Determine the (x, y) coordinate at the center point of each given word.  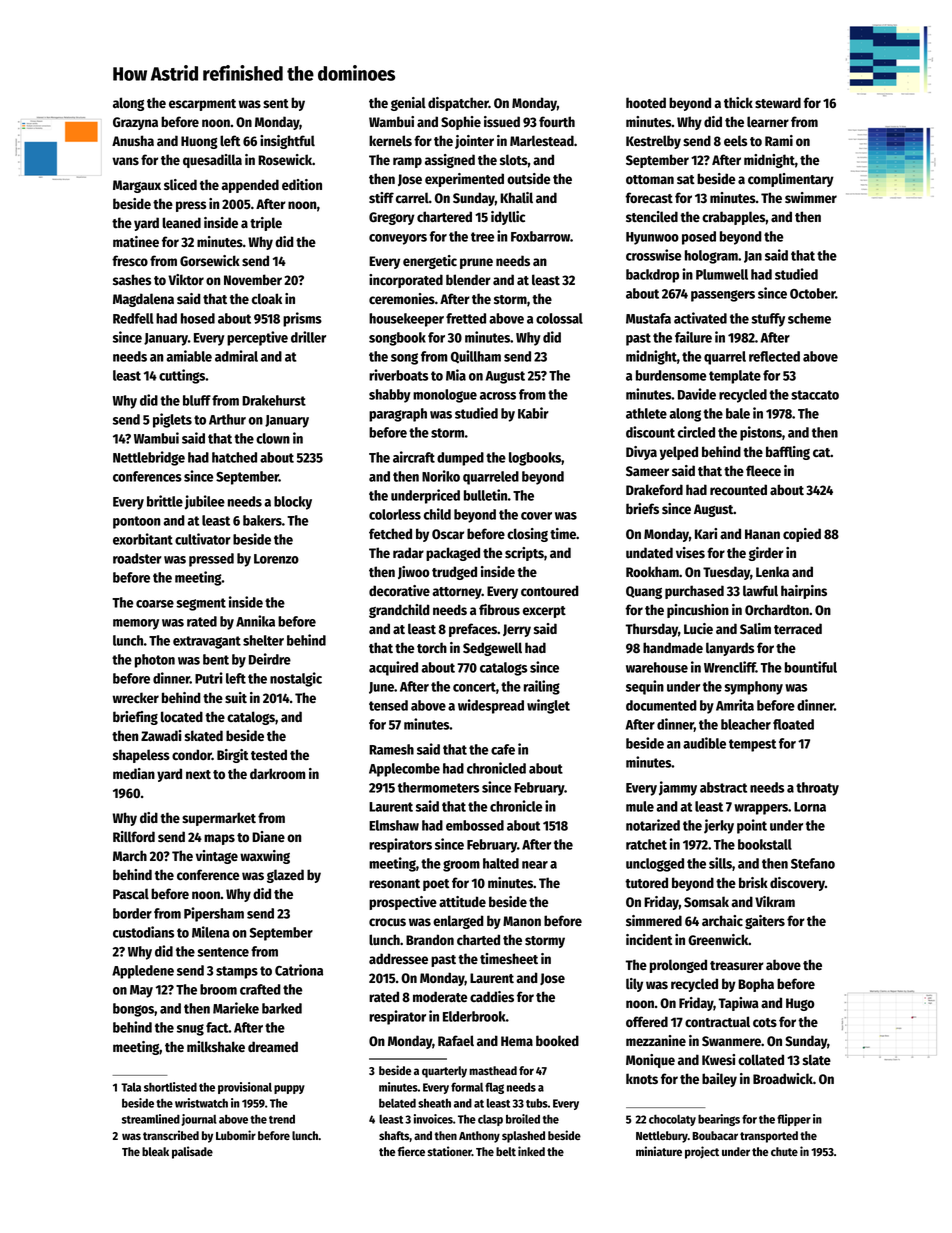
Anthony (479, 1137)
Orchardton (777, 610)
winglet (548, 706)
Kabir (533, 413)
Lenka (772, 571)
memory (136, 624)
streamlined (151, 1119)
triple (266, 224)
